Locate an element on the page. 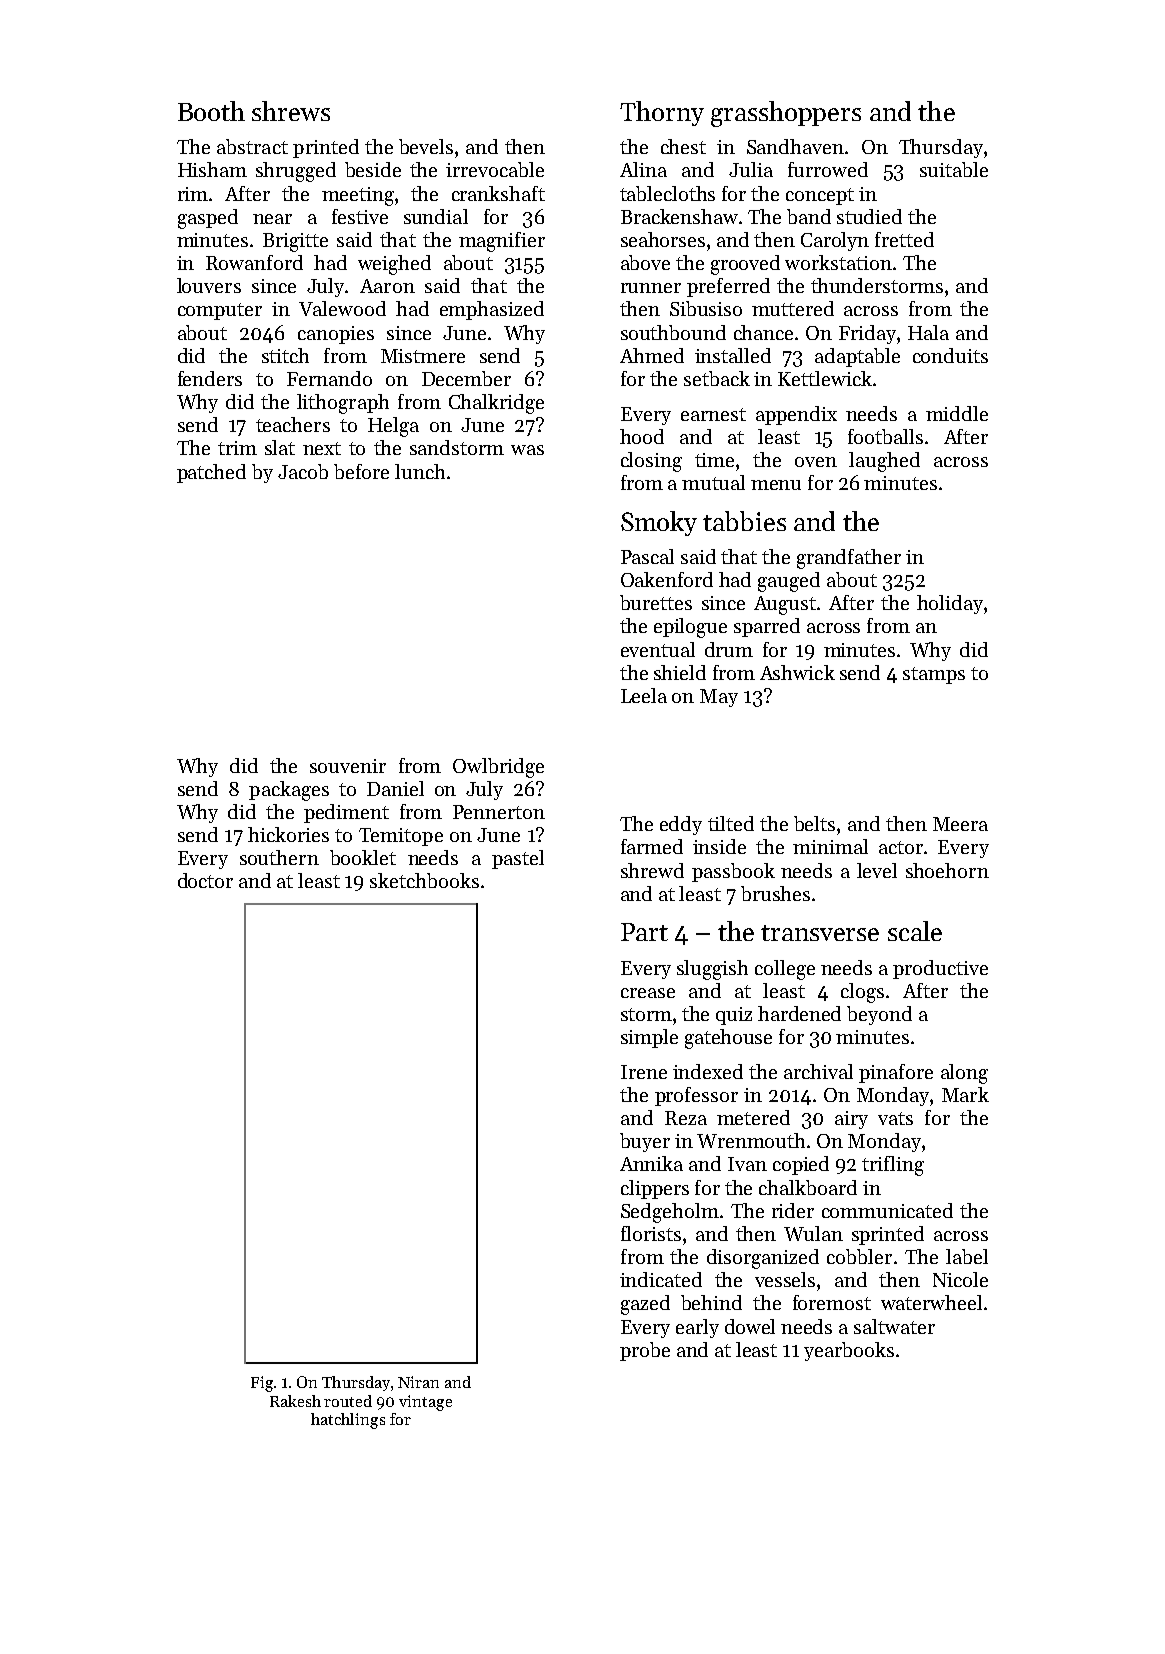 The width and height of the image is (1165, 1654). pastel is located at coordinates (518, 859).
